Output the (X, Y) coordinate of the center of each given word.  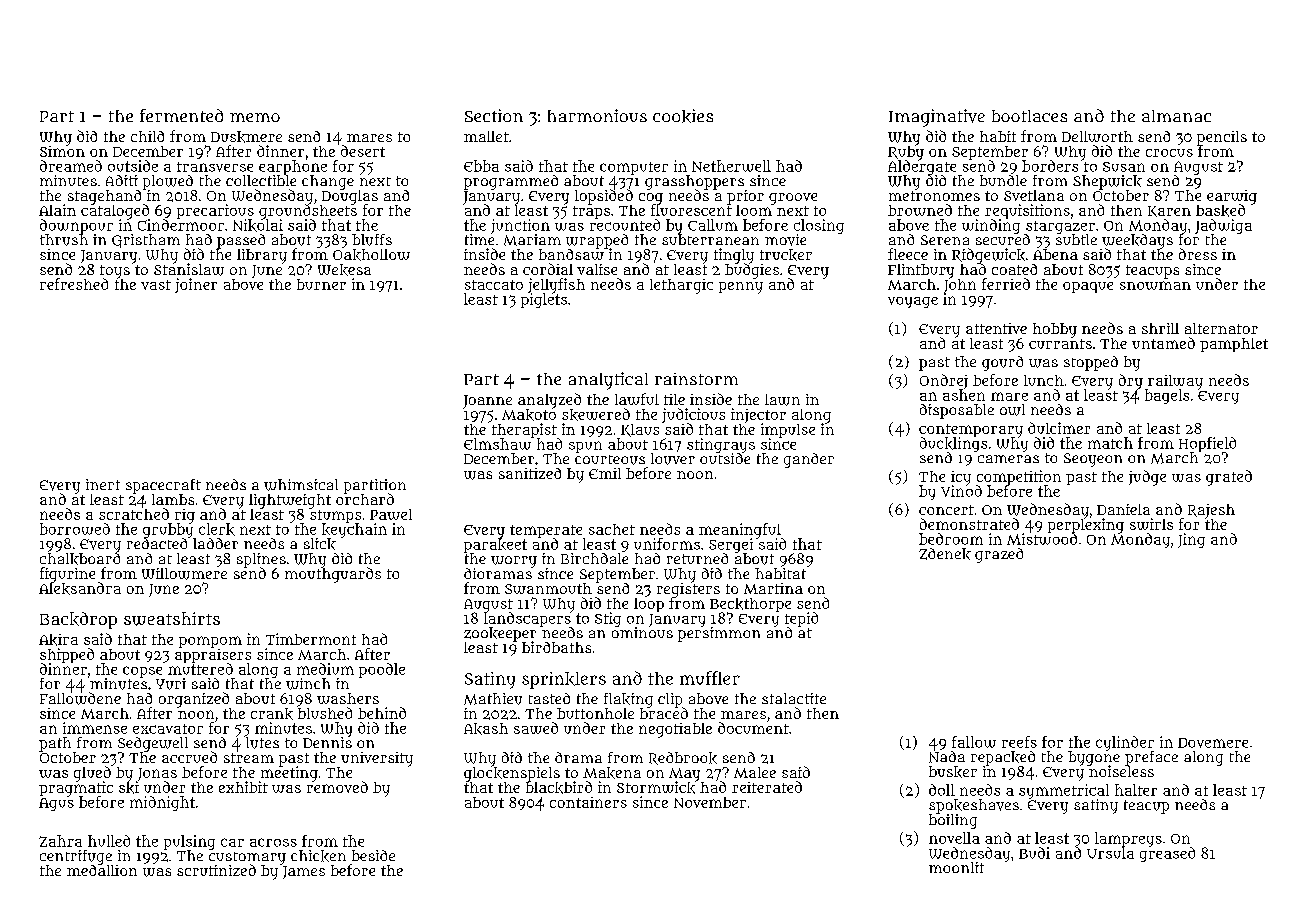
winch (308, 684)
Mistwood (1042, 539)
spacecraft (163, 486)
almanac (1176, 116)
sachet (612, 529)
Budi (1034, 853)
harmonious (597, 115)
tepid (801, 619)
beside (373, 855)
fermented (181, 115)
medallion (102, 870)
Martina (773, 588)
